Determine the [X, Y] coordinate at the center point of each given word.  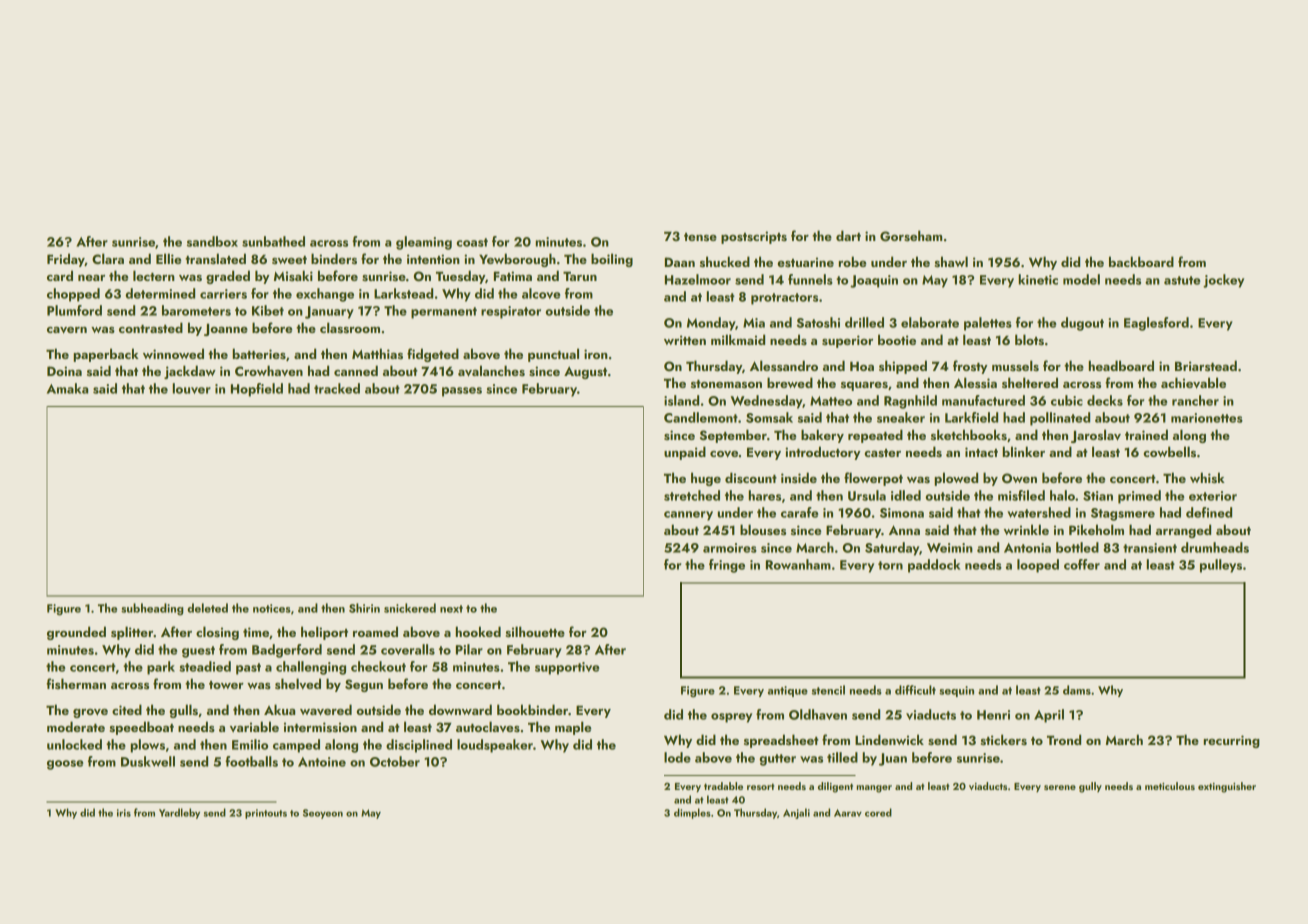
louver [191, 388]
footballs [251, 761]
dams [1077, 690]
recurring [1231, 741]
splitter [132, 633]
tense [700, 237]
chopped [73, 295]
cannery [688, 516]
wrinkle [1026, 529]
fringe [727, 566]
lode [677, 757]
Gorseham [911, 236]
